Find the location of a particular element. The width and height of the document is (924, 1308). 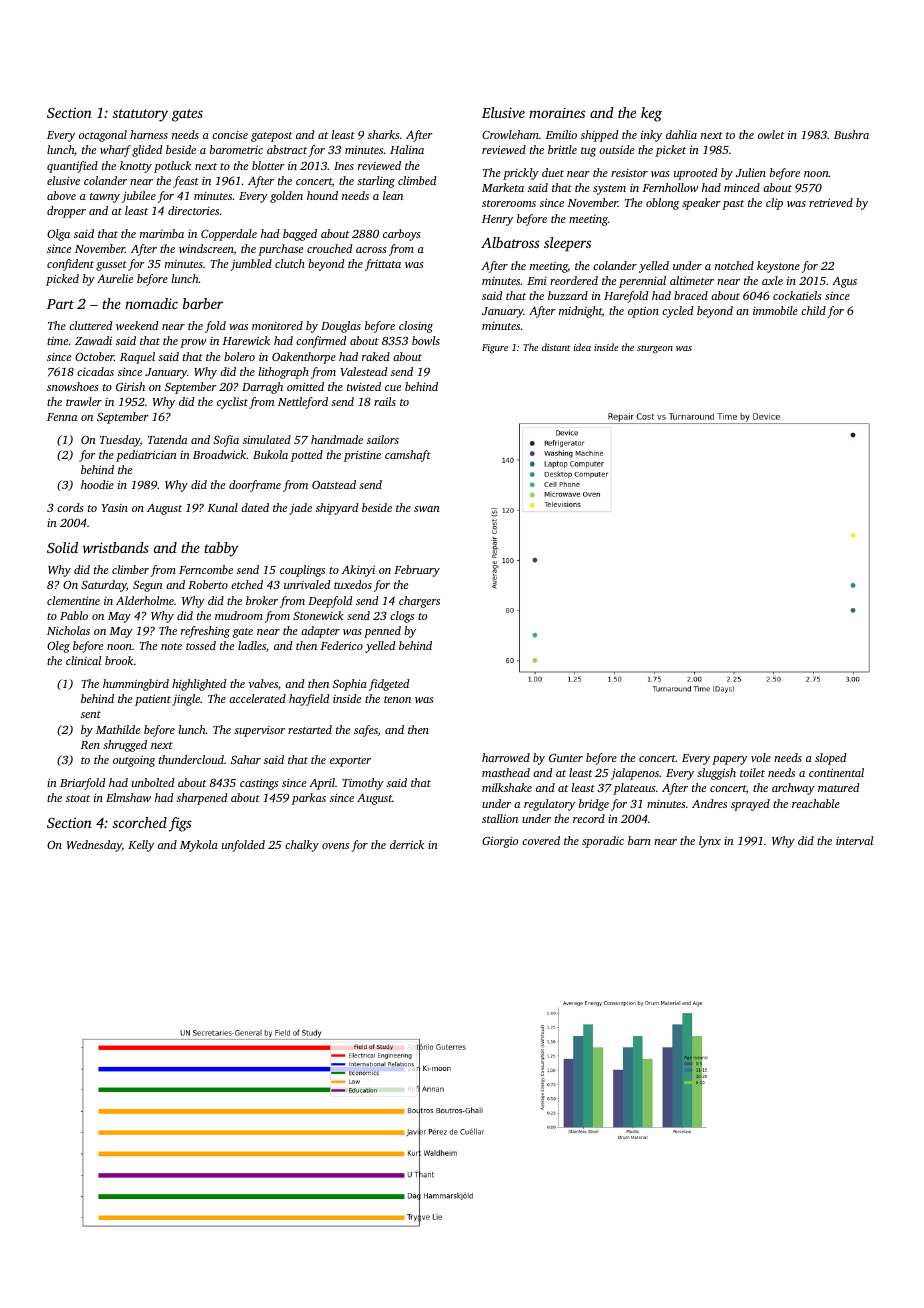

barber is located at coordinates (203, 303).
